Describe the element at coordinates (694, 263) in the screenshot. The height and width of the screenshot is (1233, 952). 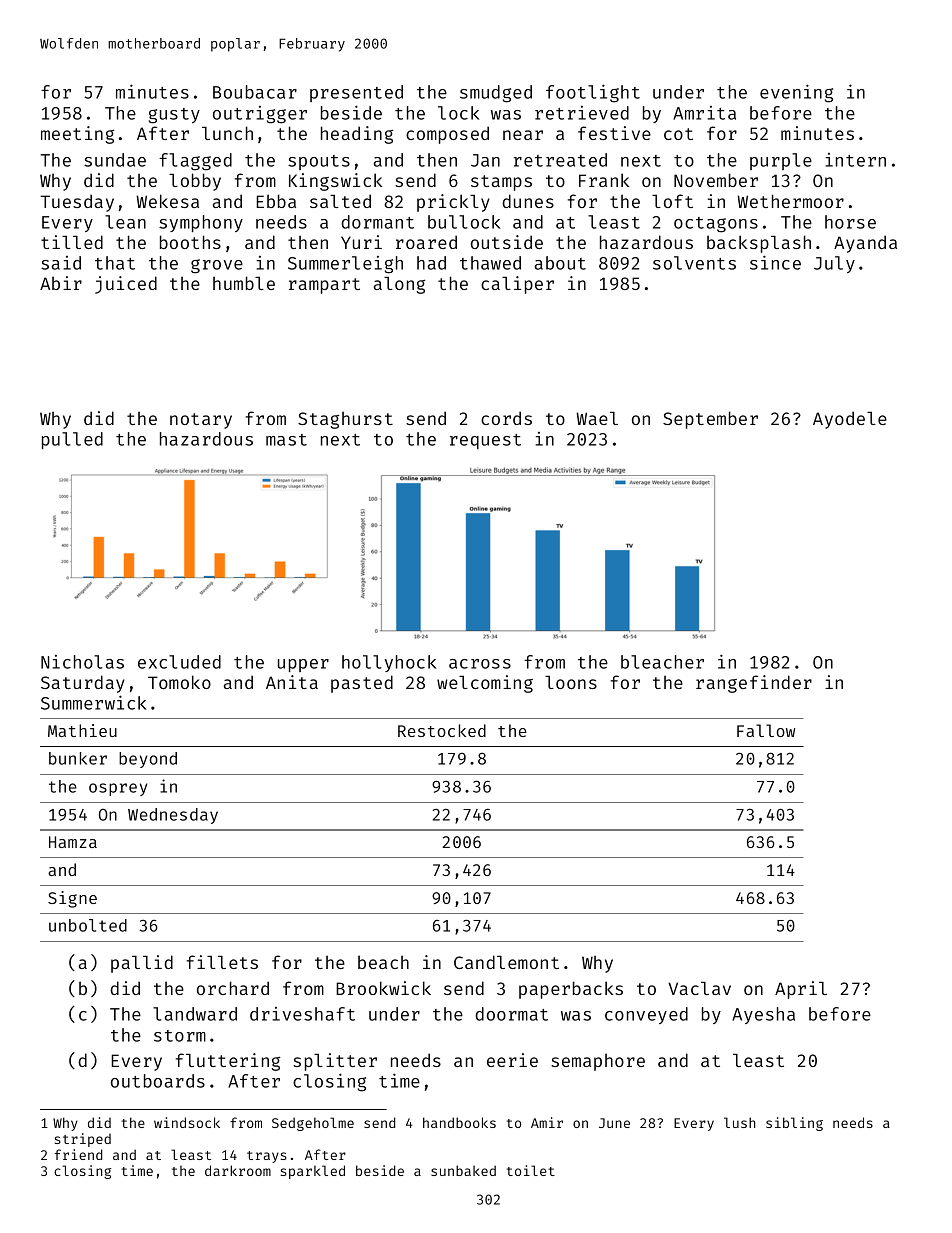
I see `solvents` at that location.
